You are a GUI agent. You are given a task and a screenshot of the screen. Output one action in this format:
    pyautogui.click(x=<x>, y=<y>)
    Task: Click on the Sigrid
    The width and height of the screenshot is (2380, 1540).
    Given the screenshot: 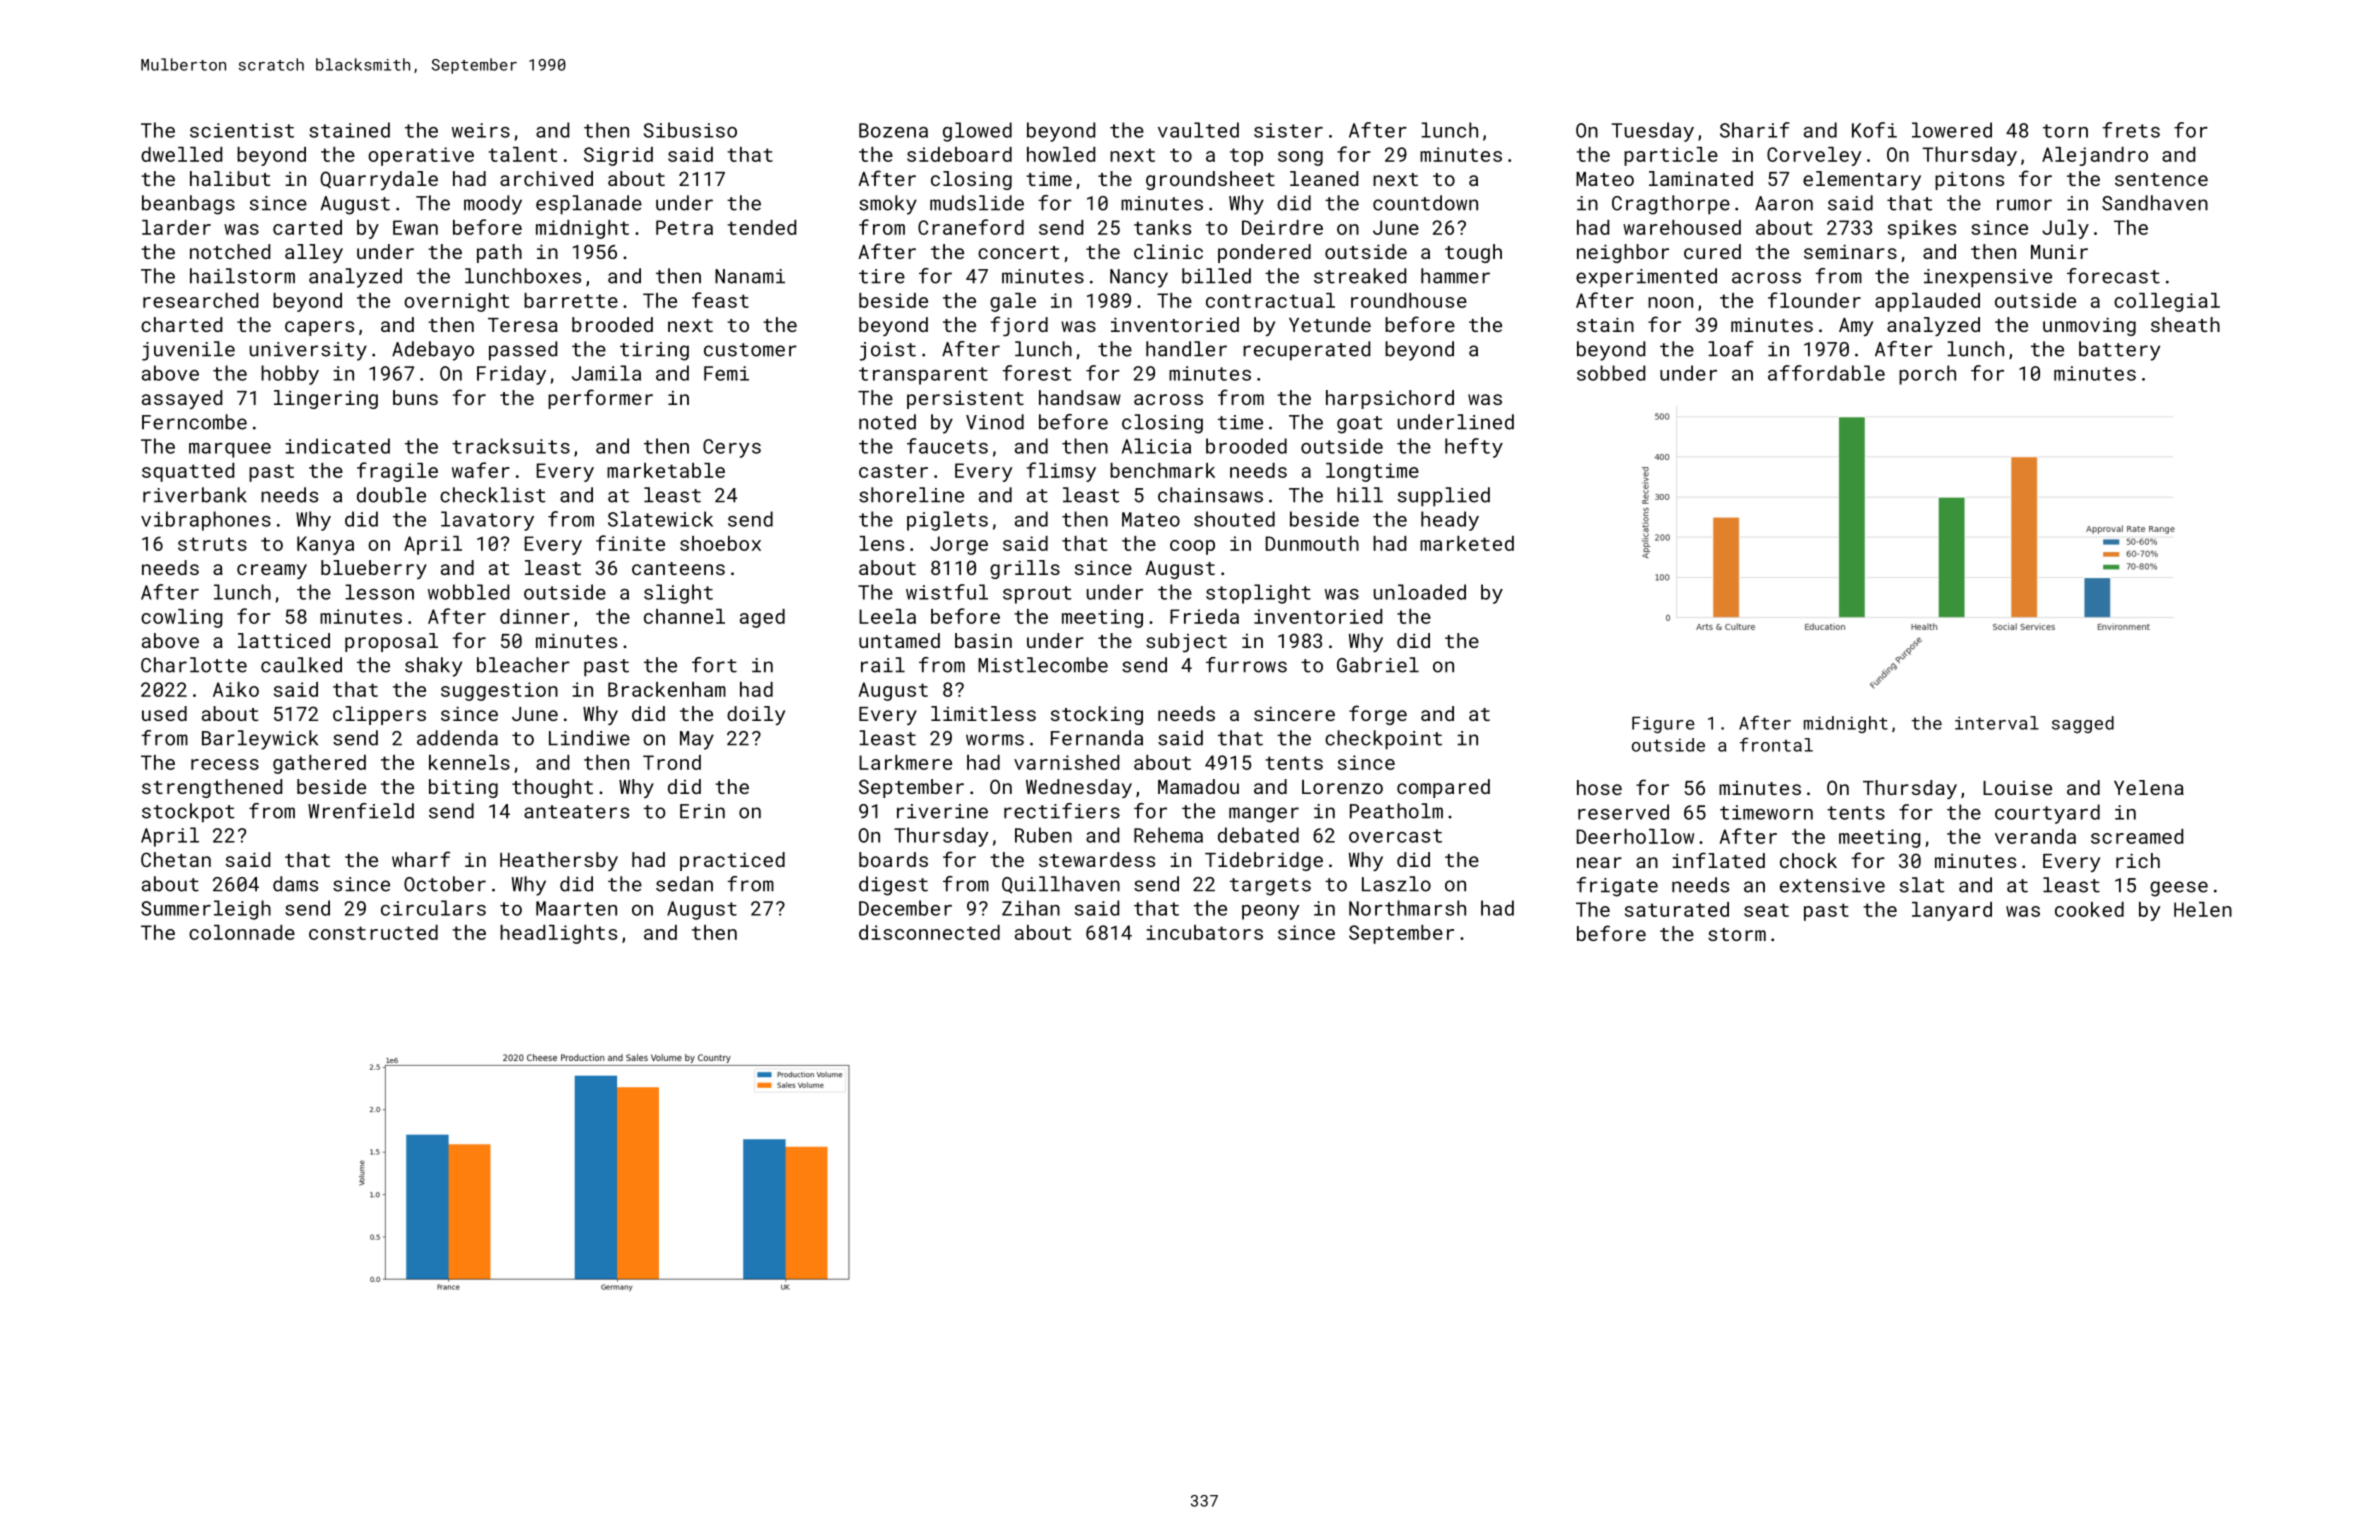 What is the action you would take?
    pyautogui.click(x=618, y=156)
